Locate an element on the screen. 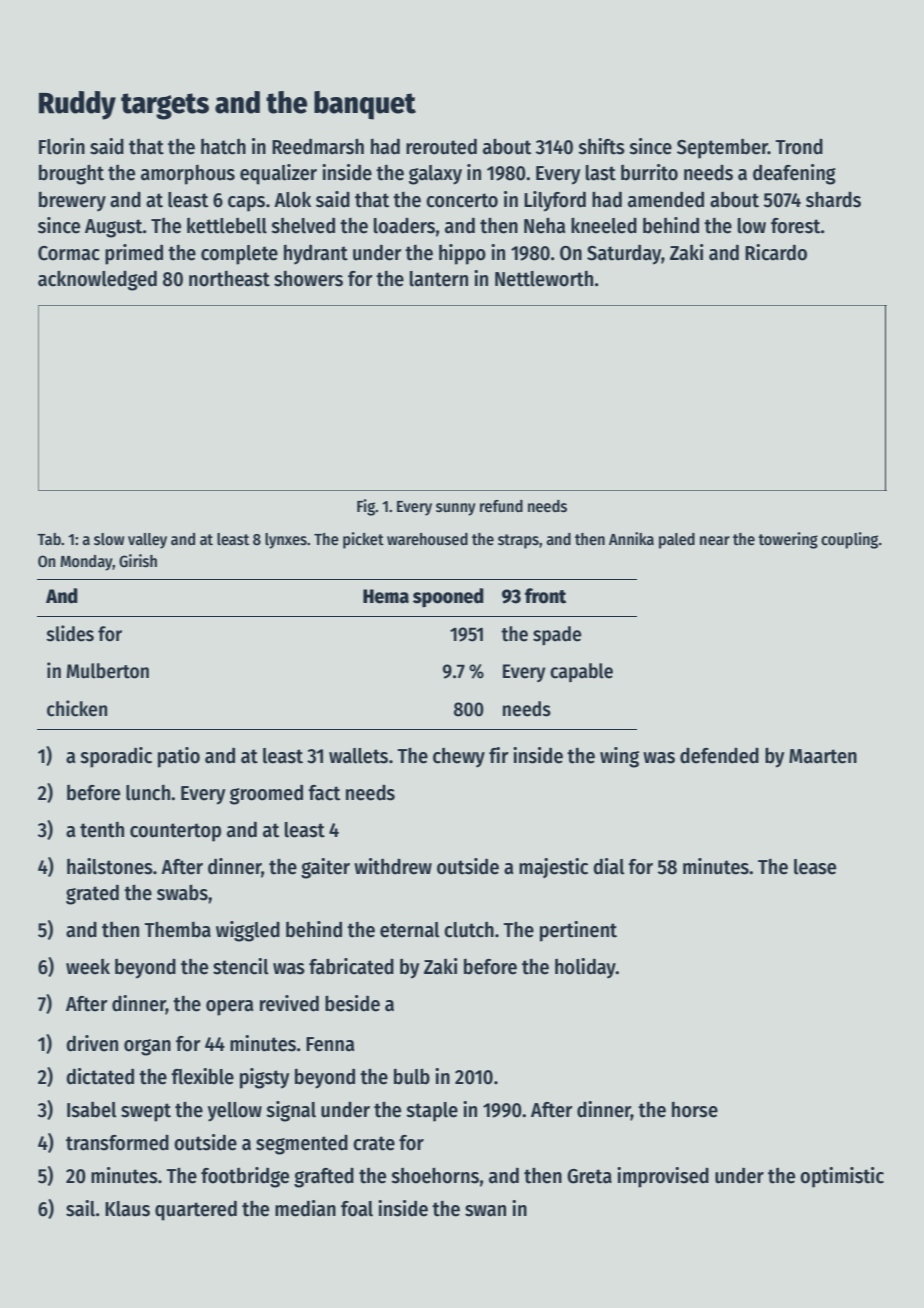  warehoused is located at coordinates (427, 539).
